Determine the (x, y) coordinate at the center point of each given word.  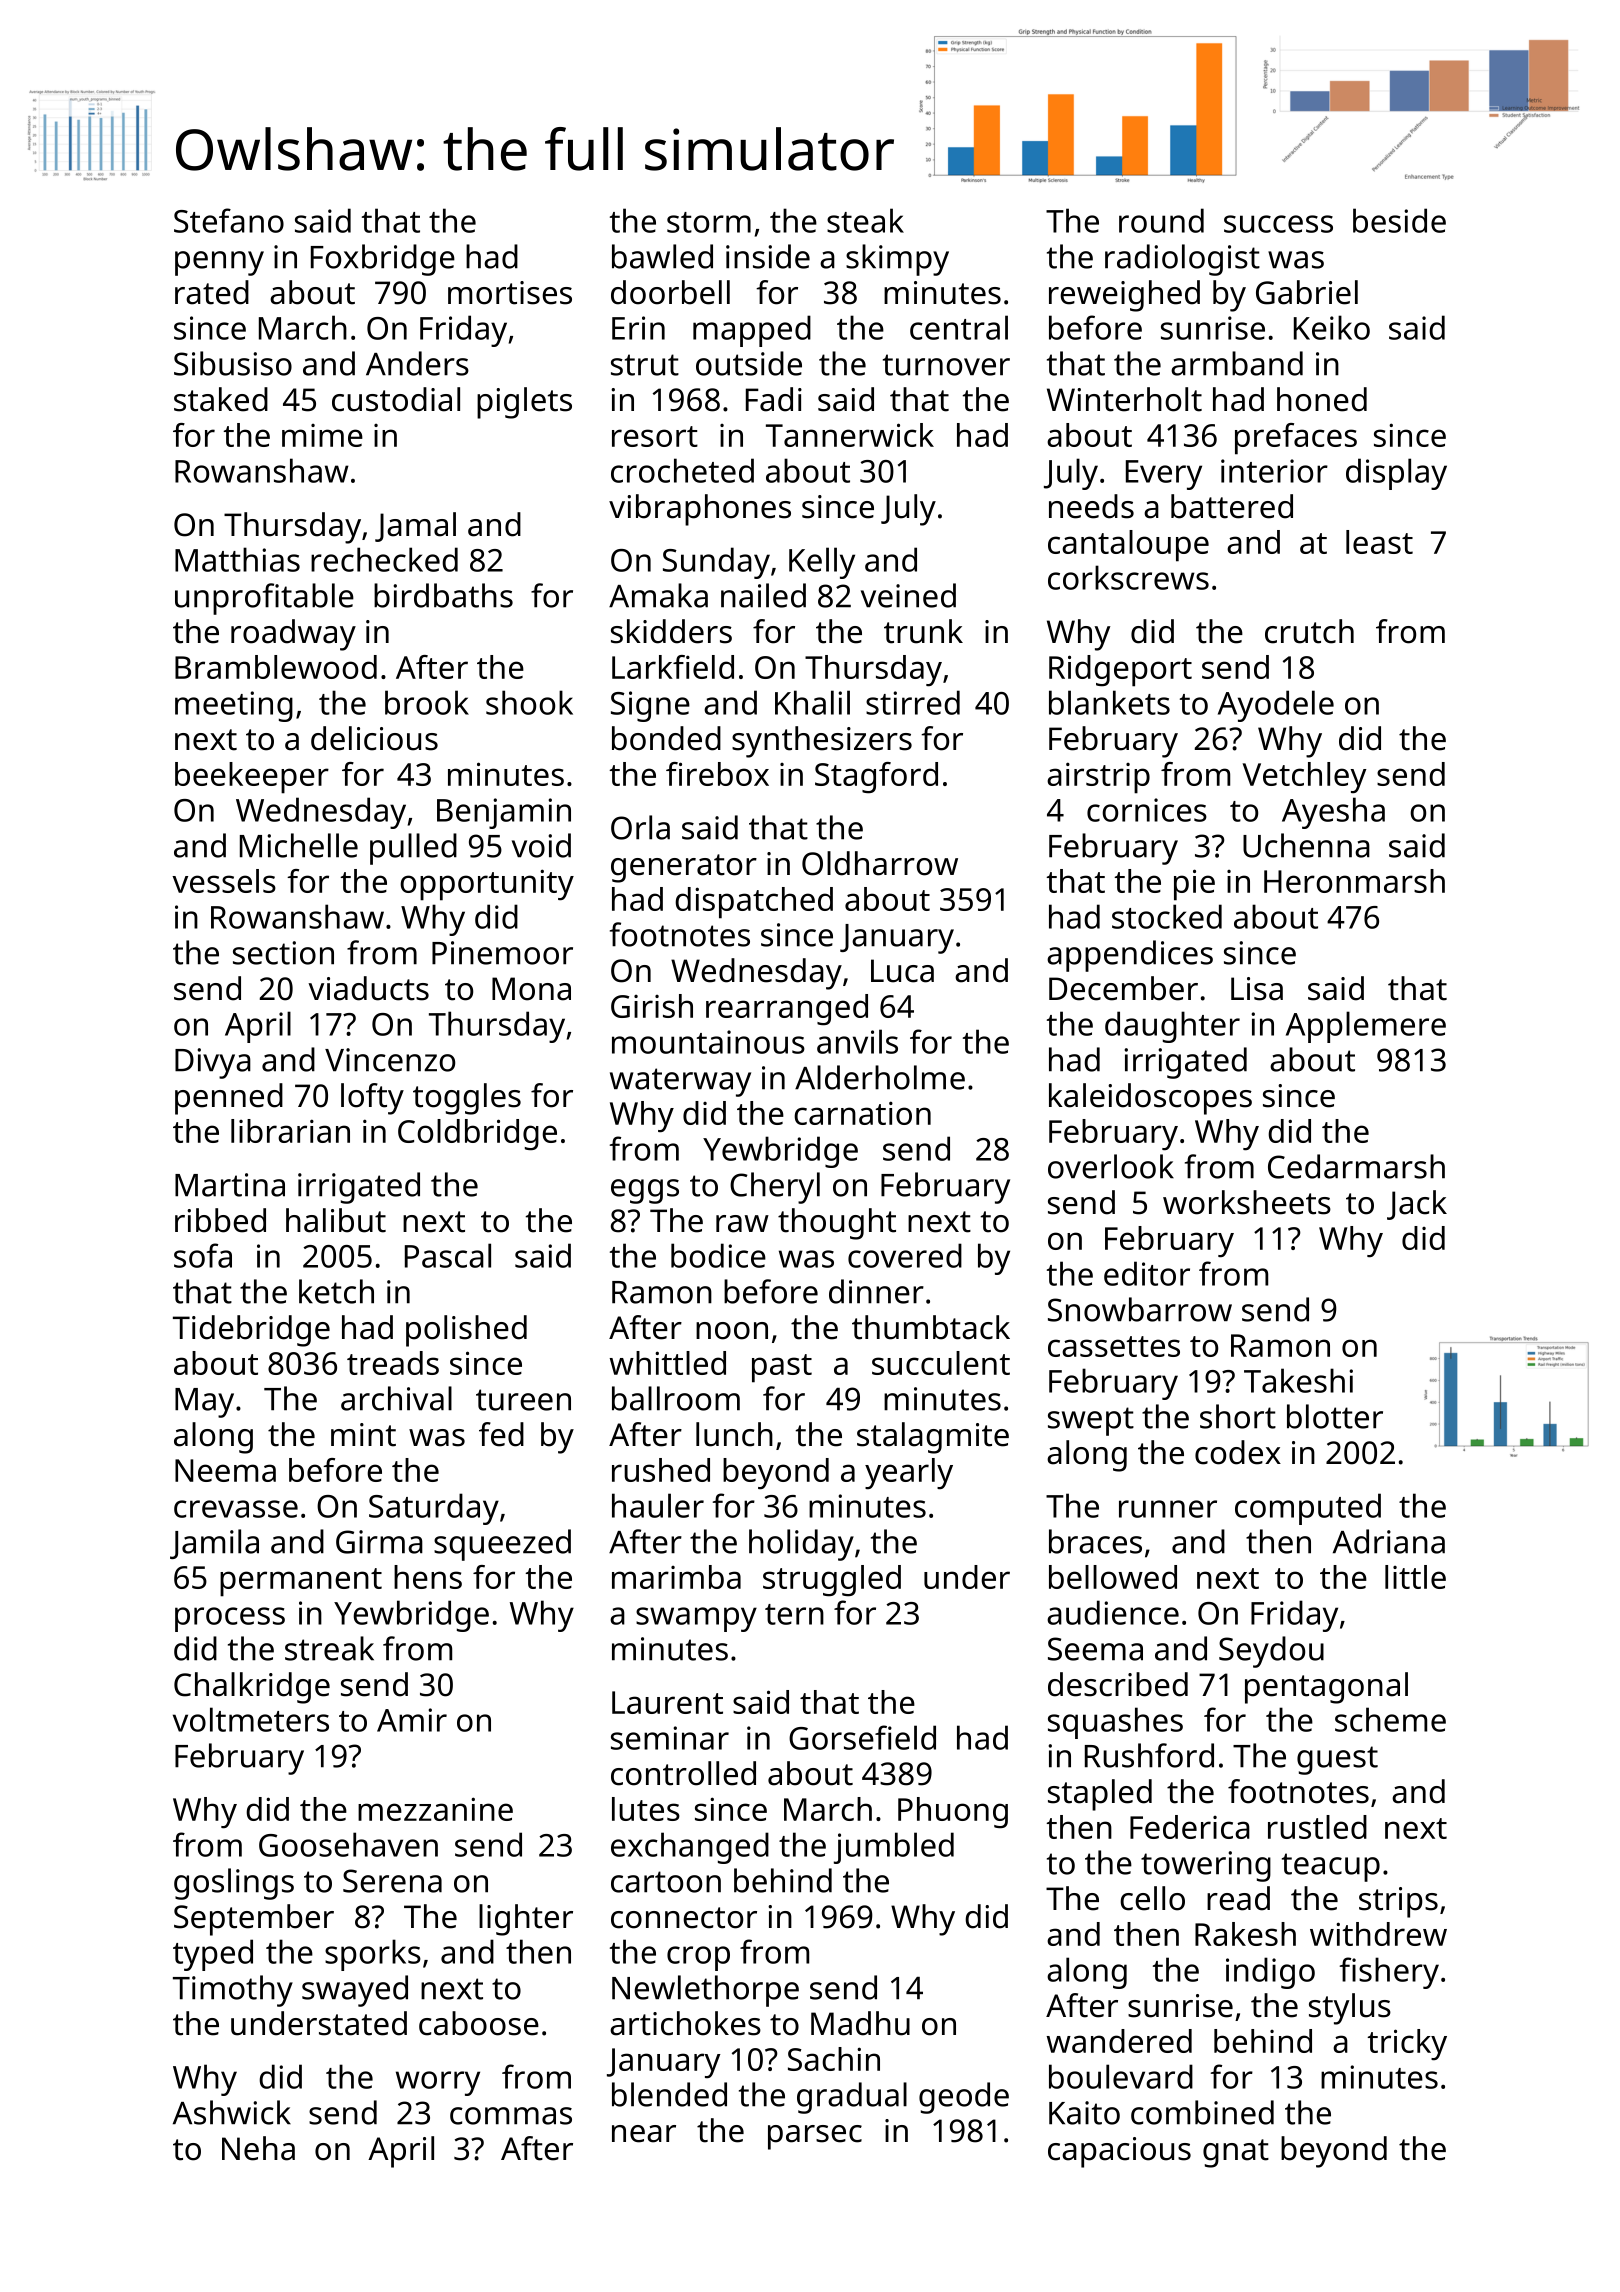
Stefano (229, 220)
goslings (234, 1884)
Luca (902, 971)
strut (645, 365)
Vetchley (1305, 777)
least (1379, 542)
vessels (224, 881)
